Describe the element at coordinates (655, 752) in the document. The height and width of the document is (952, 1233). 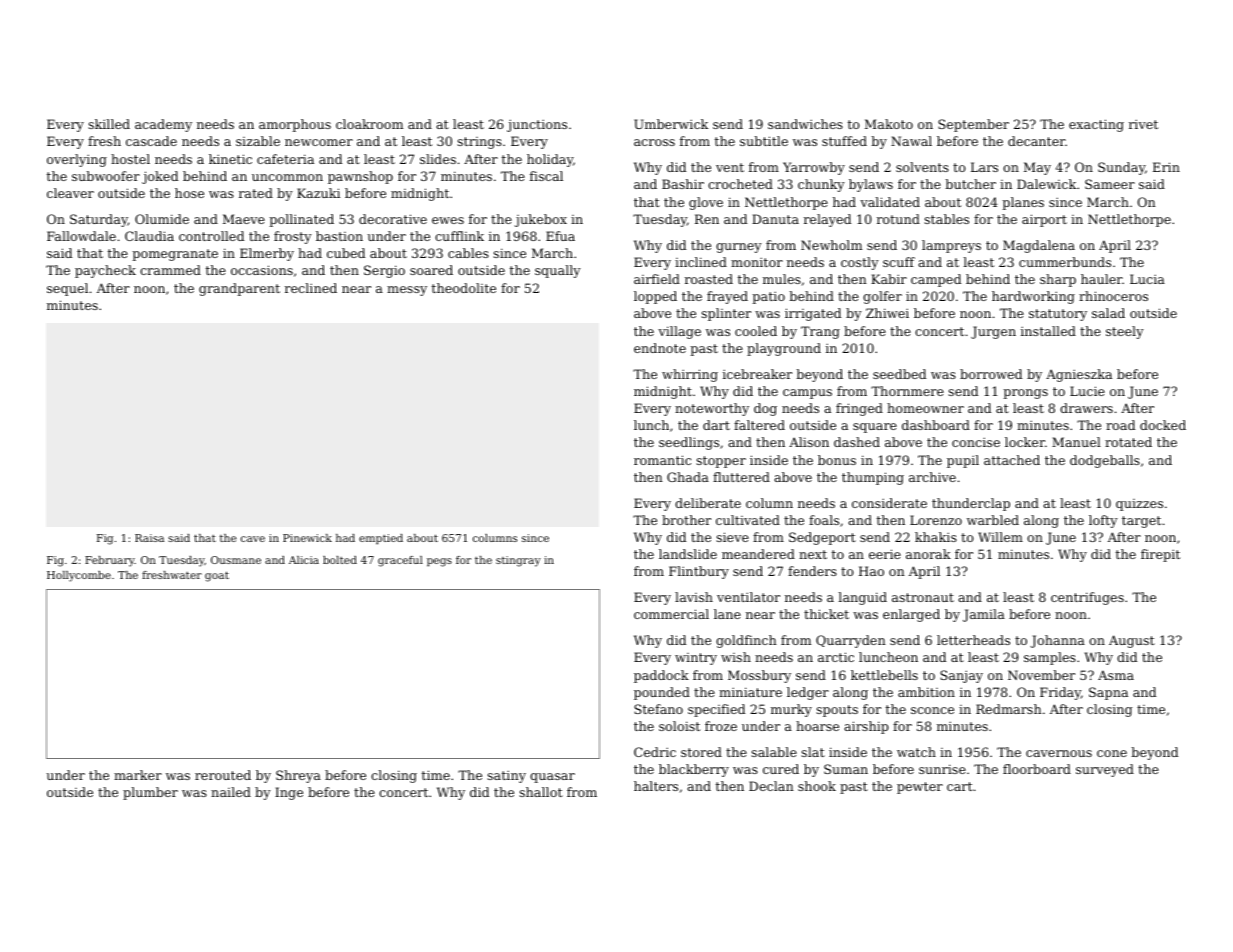
I see `Cedric` at that location.
